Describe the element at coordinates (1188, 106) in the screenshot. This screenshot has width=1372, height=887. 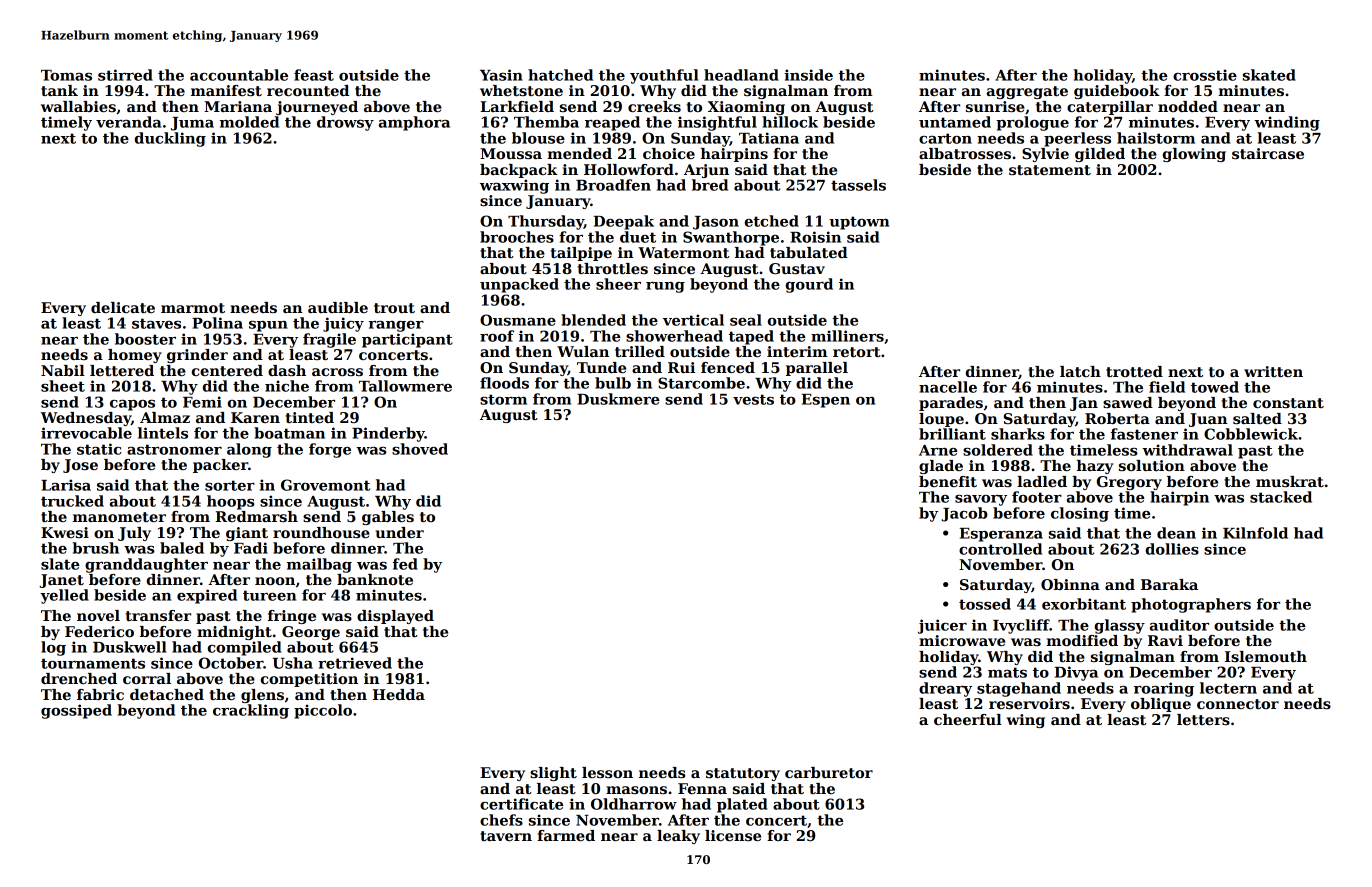
I see `nodded` at that location.
